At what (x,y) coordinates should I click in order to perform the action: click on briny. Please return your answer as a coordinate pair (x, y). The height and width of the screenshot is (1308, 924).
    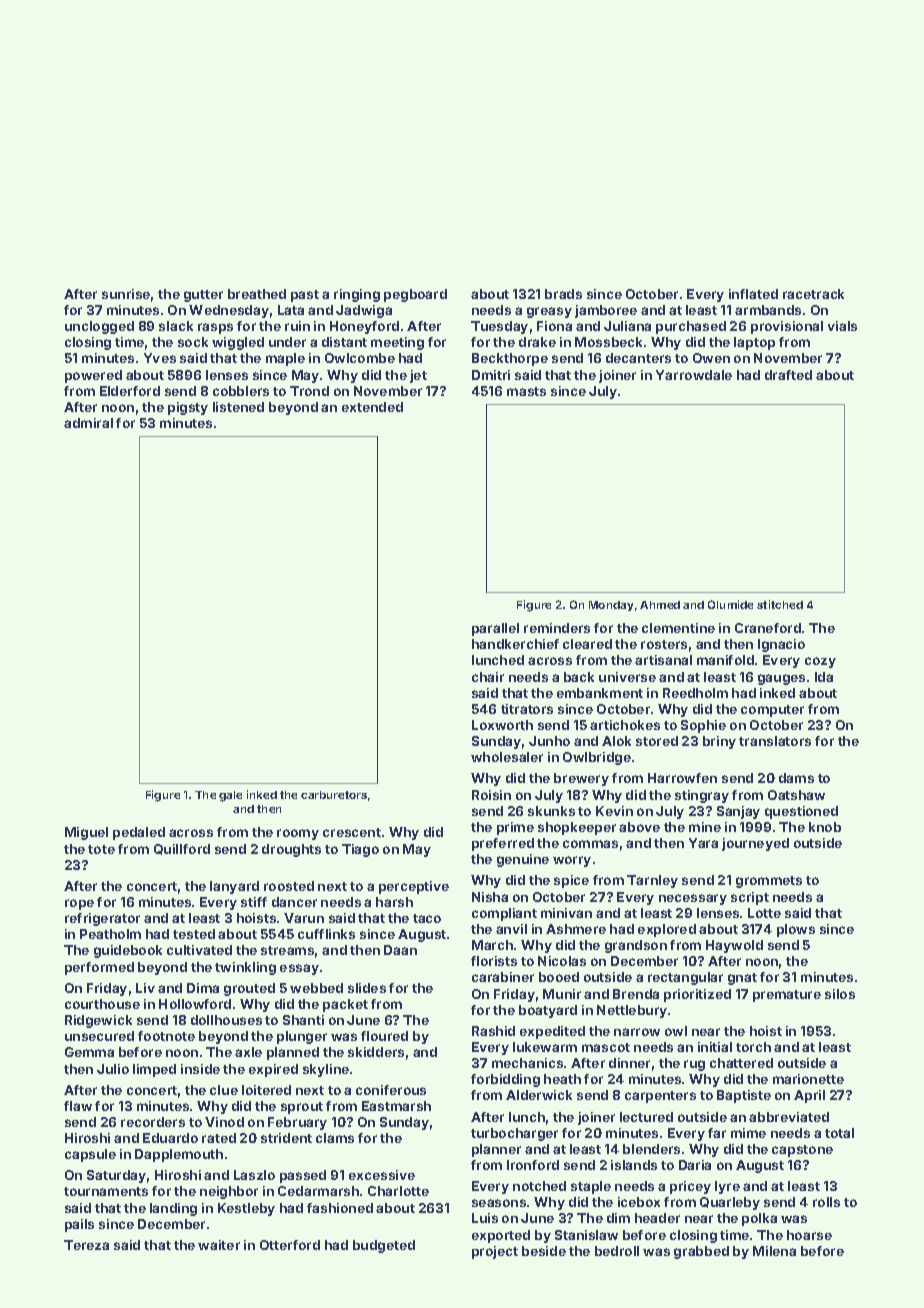
    Looking at the image, I should click on (719, 742).
